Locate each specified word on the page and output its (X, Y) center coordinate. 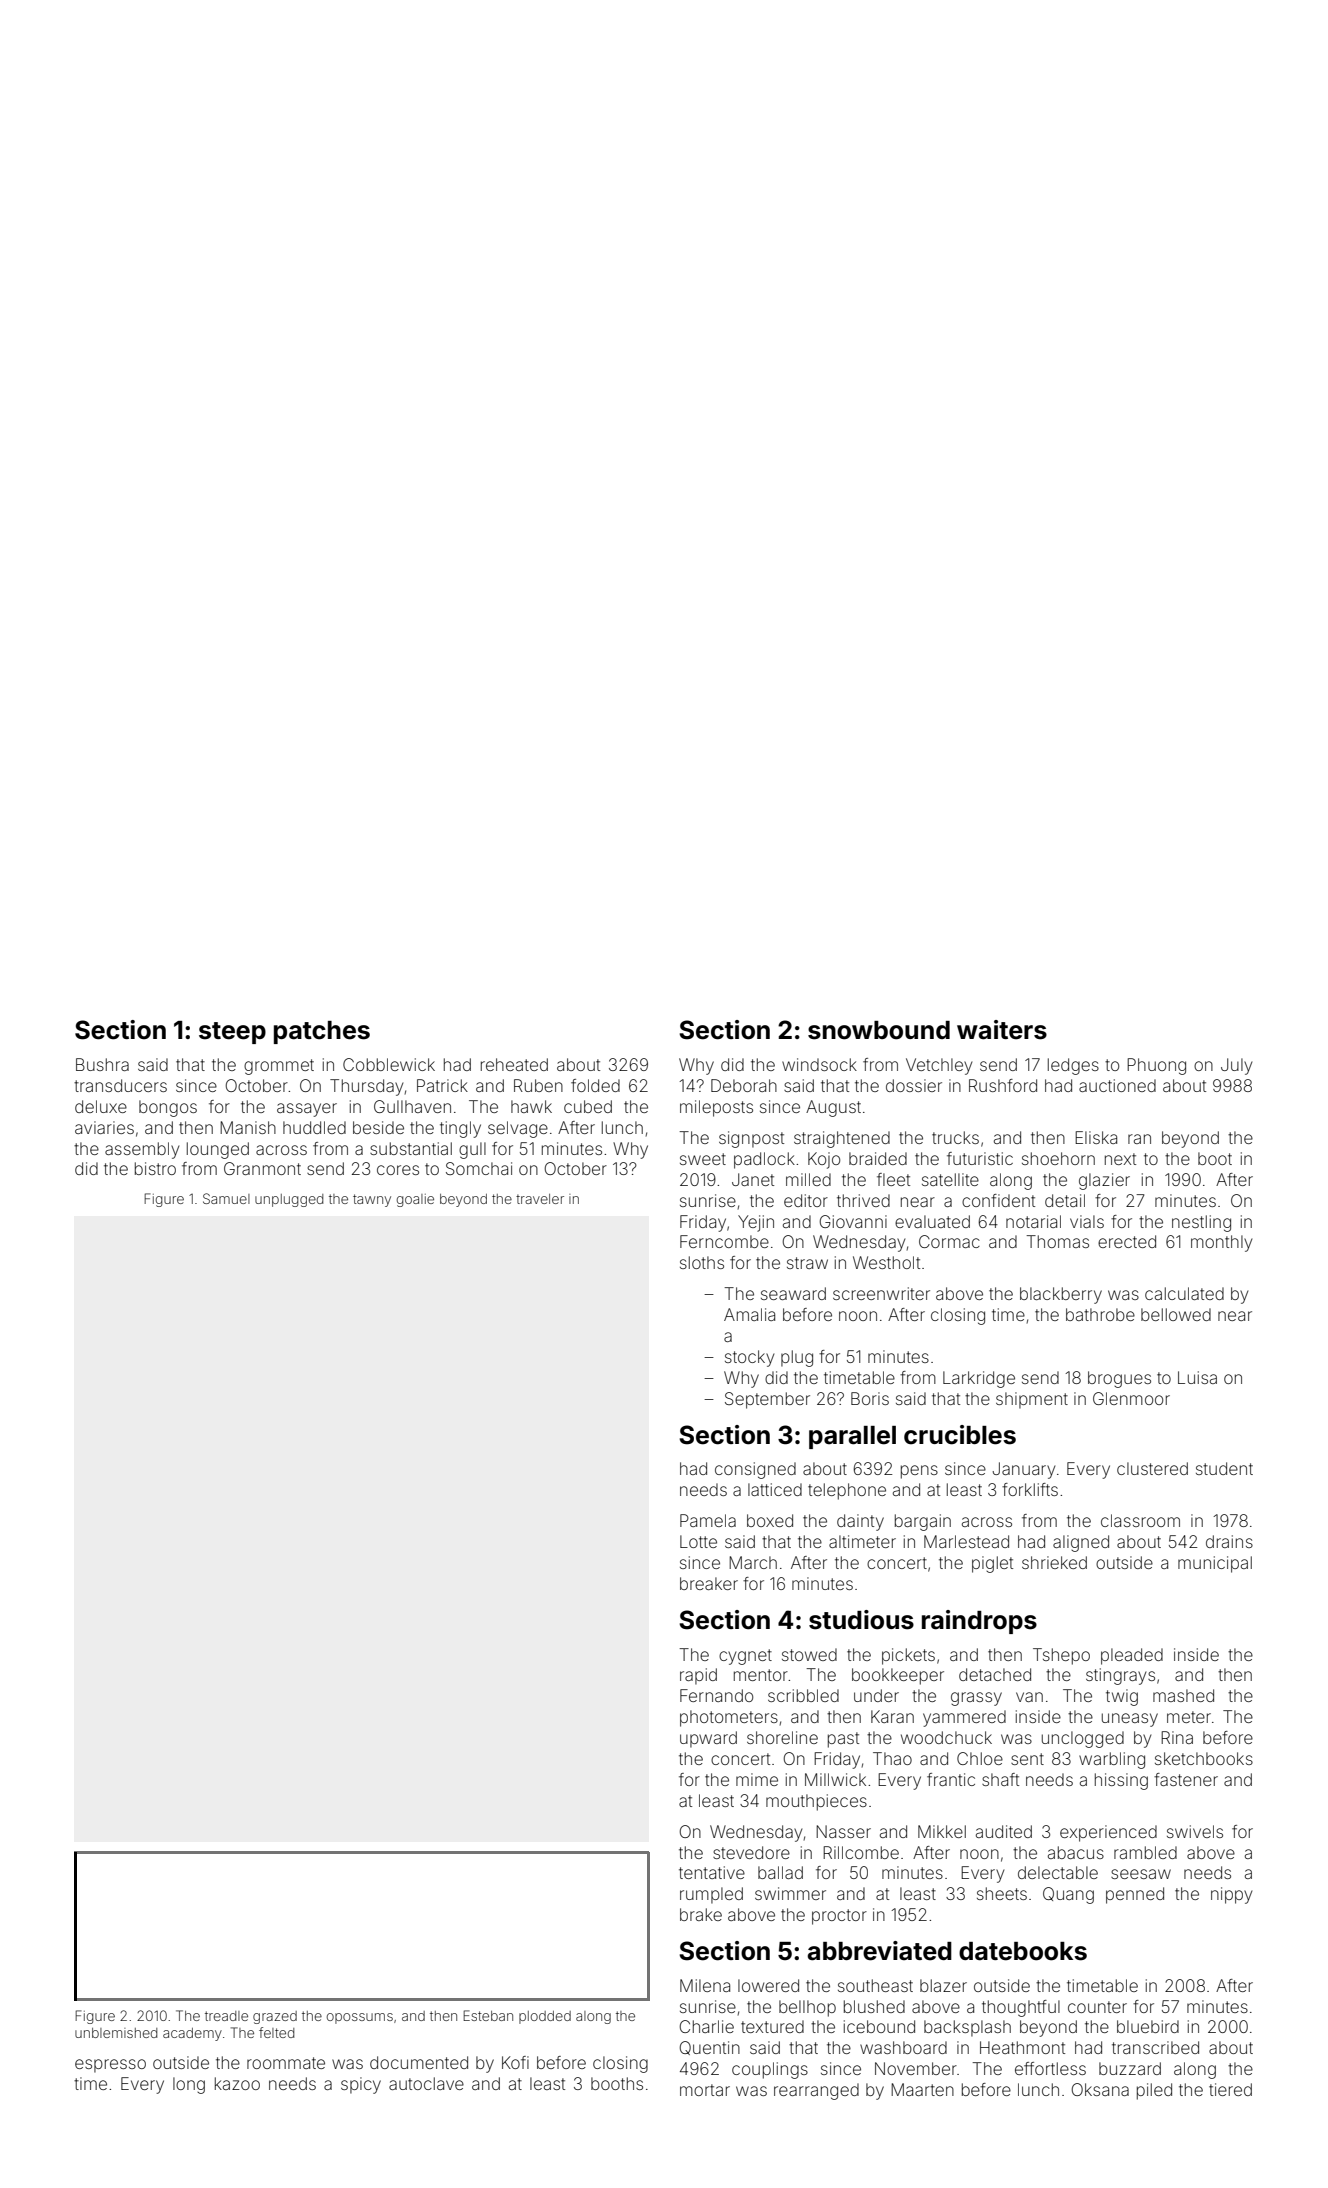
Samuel (226, 1198)
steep (232, 1033)
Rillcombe (861, 1852)
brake (701, 1914)
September (767, 1400)
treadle (226, 2016)
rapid (698, 1676)
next (1120, 1159)
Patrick (442, 1085)
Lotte (698, 1541)
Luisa (1197, 1377)
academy (192, 2034)
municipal (1215, 1564)
